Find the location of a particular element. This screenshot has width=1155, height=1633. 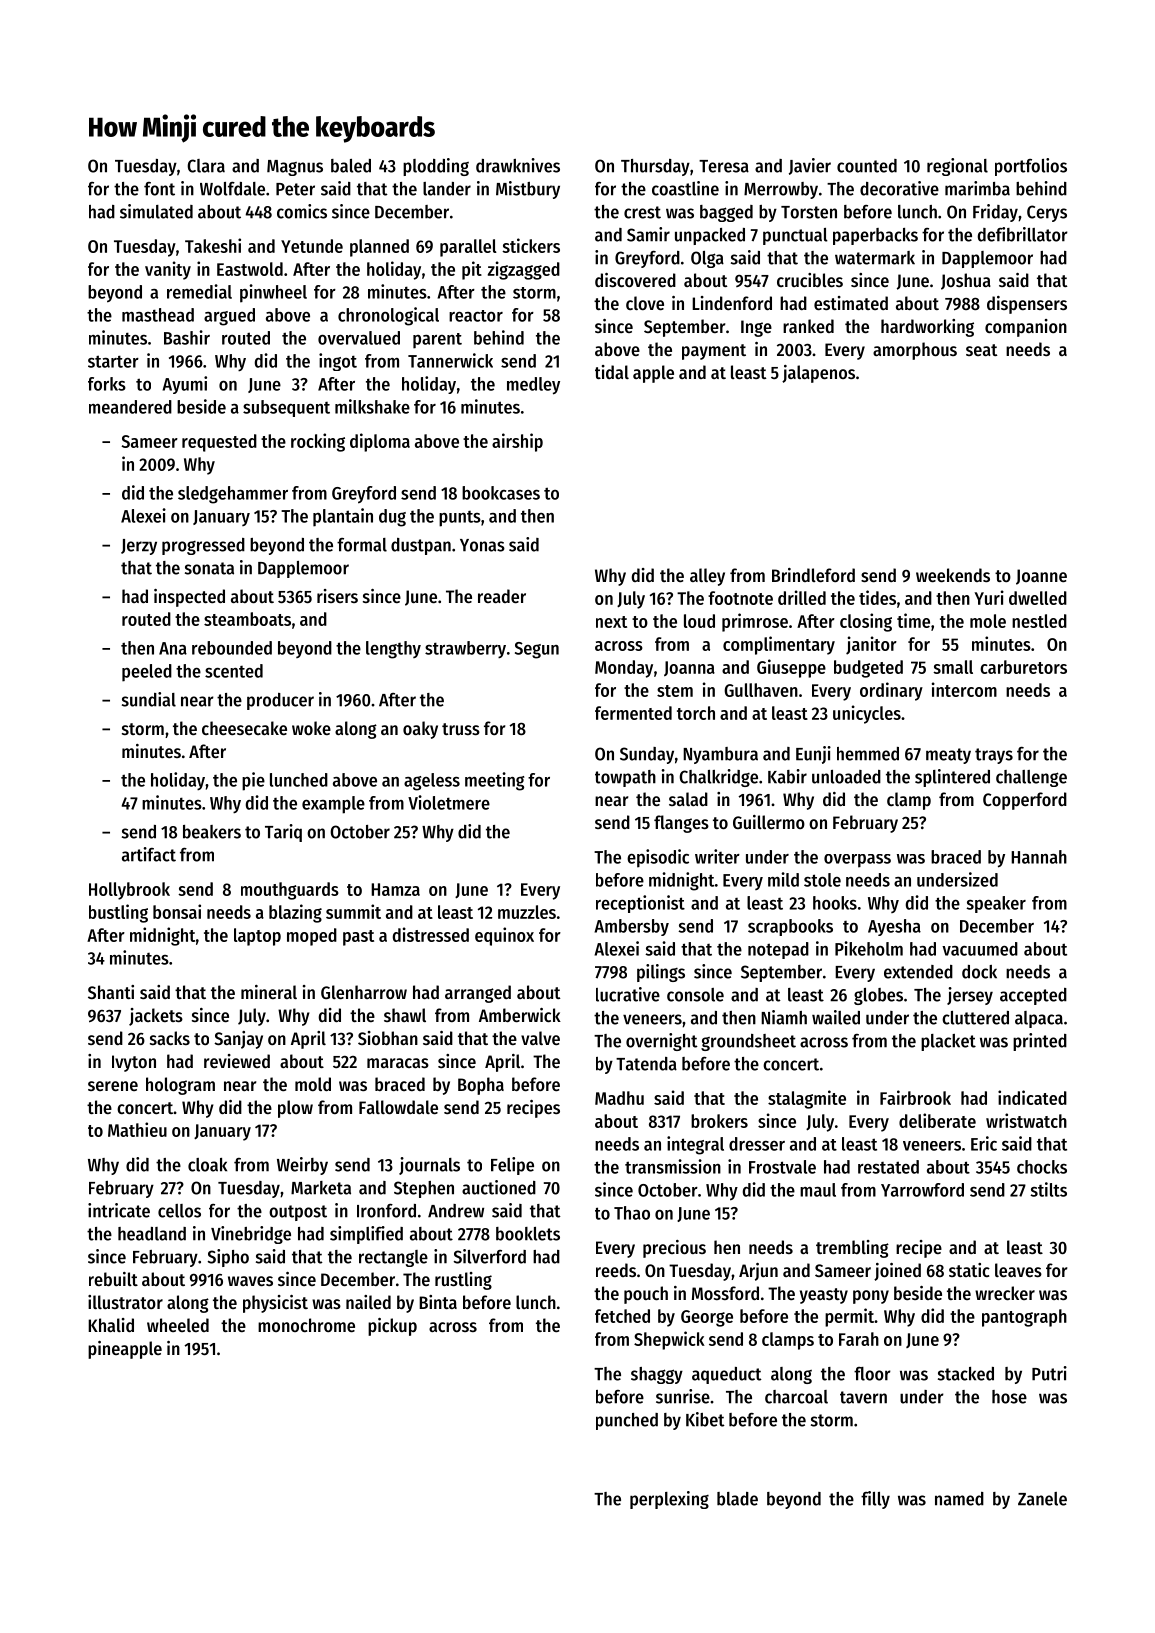

seat is located at coordinates (982, 350).
